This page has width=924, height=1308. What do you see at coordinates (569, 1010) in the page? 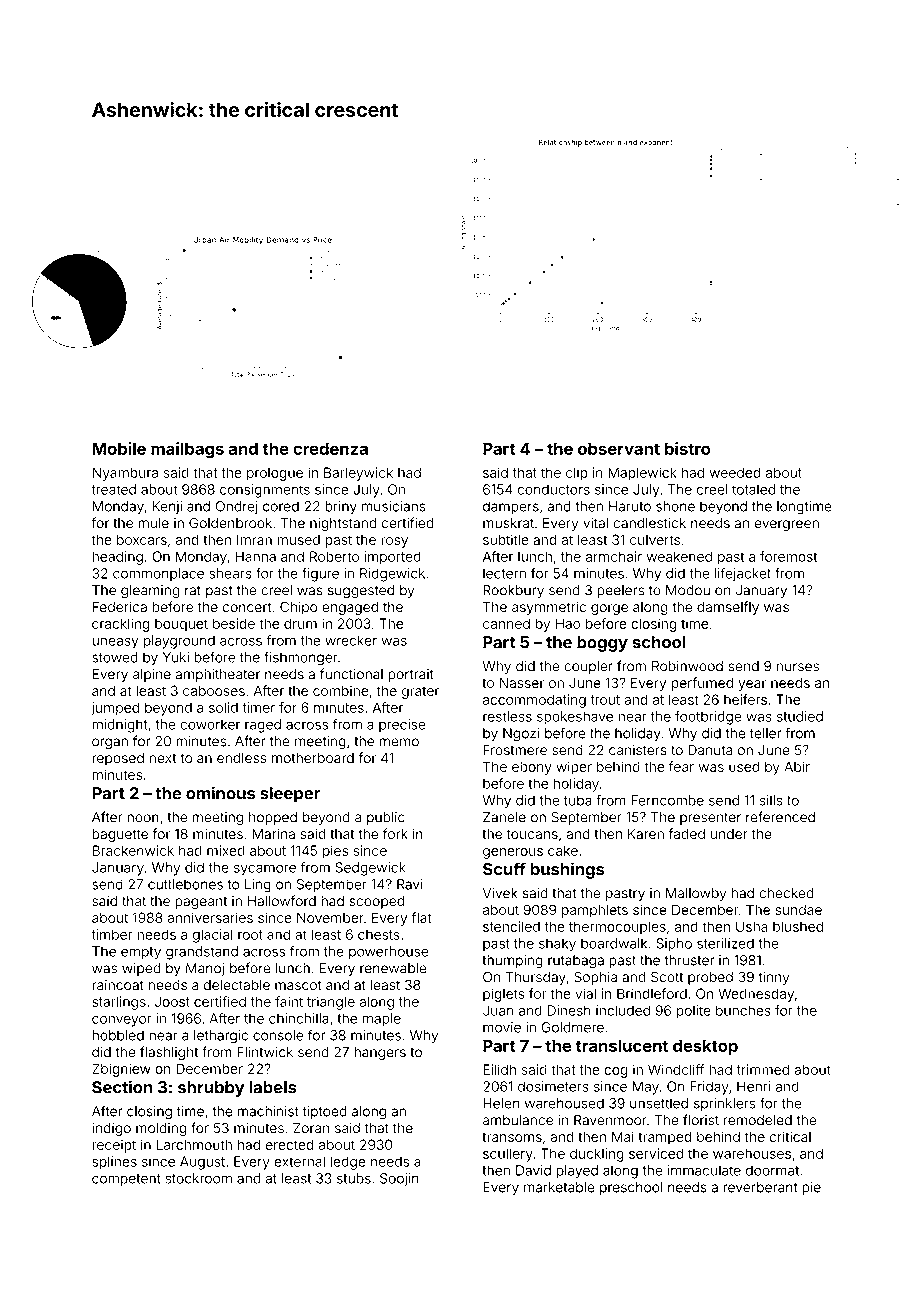
I see `Dinesh` at bounding box center [569, 1010].
